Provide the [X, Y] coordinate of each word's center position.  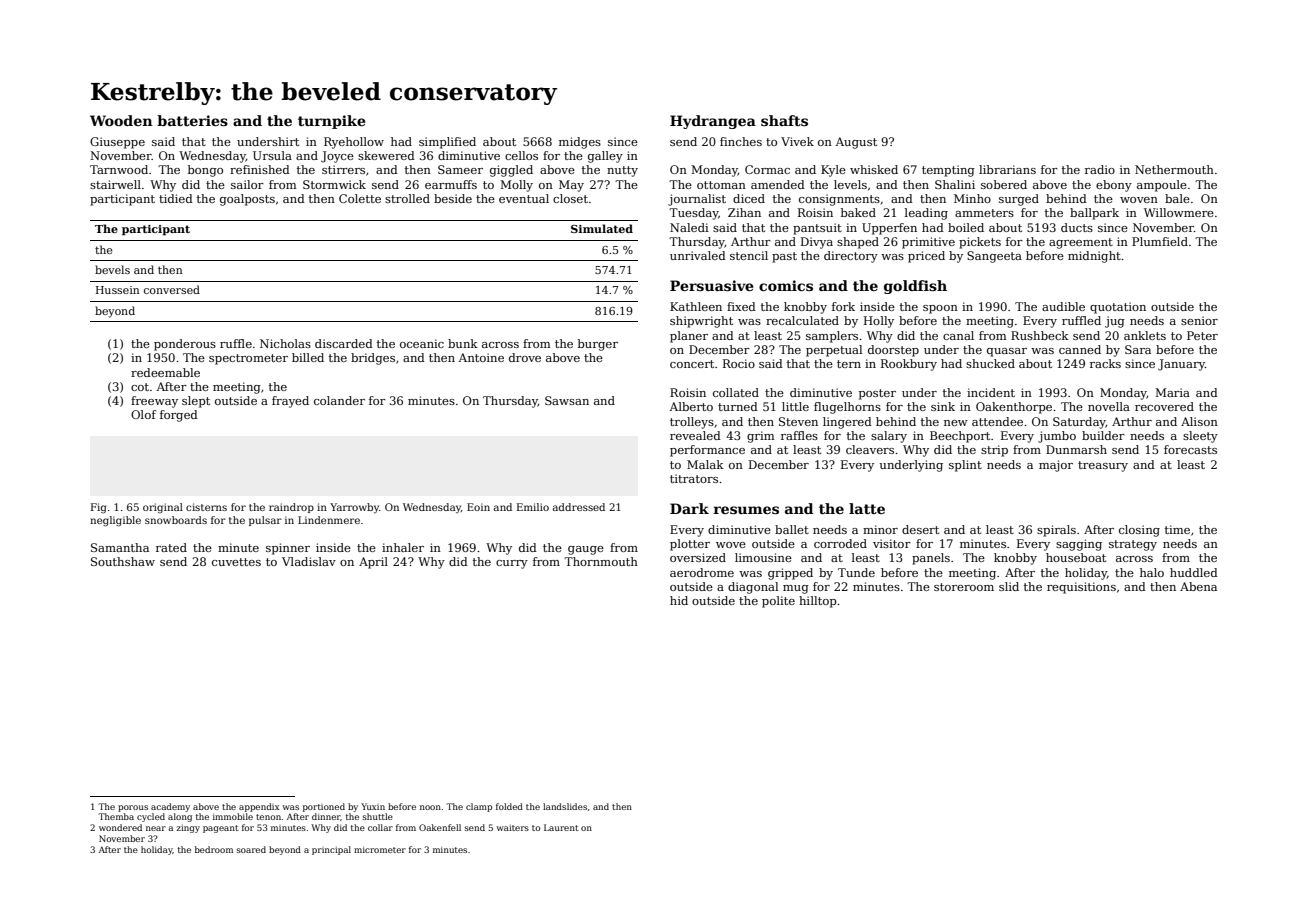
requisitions [1081, 588]
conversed [172, 289]
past [784, 257]
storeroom [964, 587]
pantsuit [817, 229]
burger [598, 345]
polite [778, 602]
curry [512, 564]
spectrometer [248, 359]
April [373, 563]
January [1181, 365]
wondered [120, 827]
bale [1177, 198]
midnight [1094, 257]
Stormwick [334, 184]
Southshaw [123, 561]
